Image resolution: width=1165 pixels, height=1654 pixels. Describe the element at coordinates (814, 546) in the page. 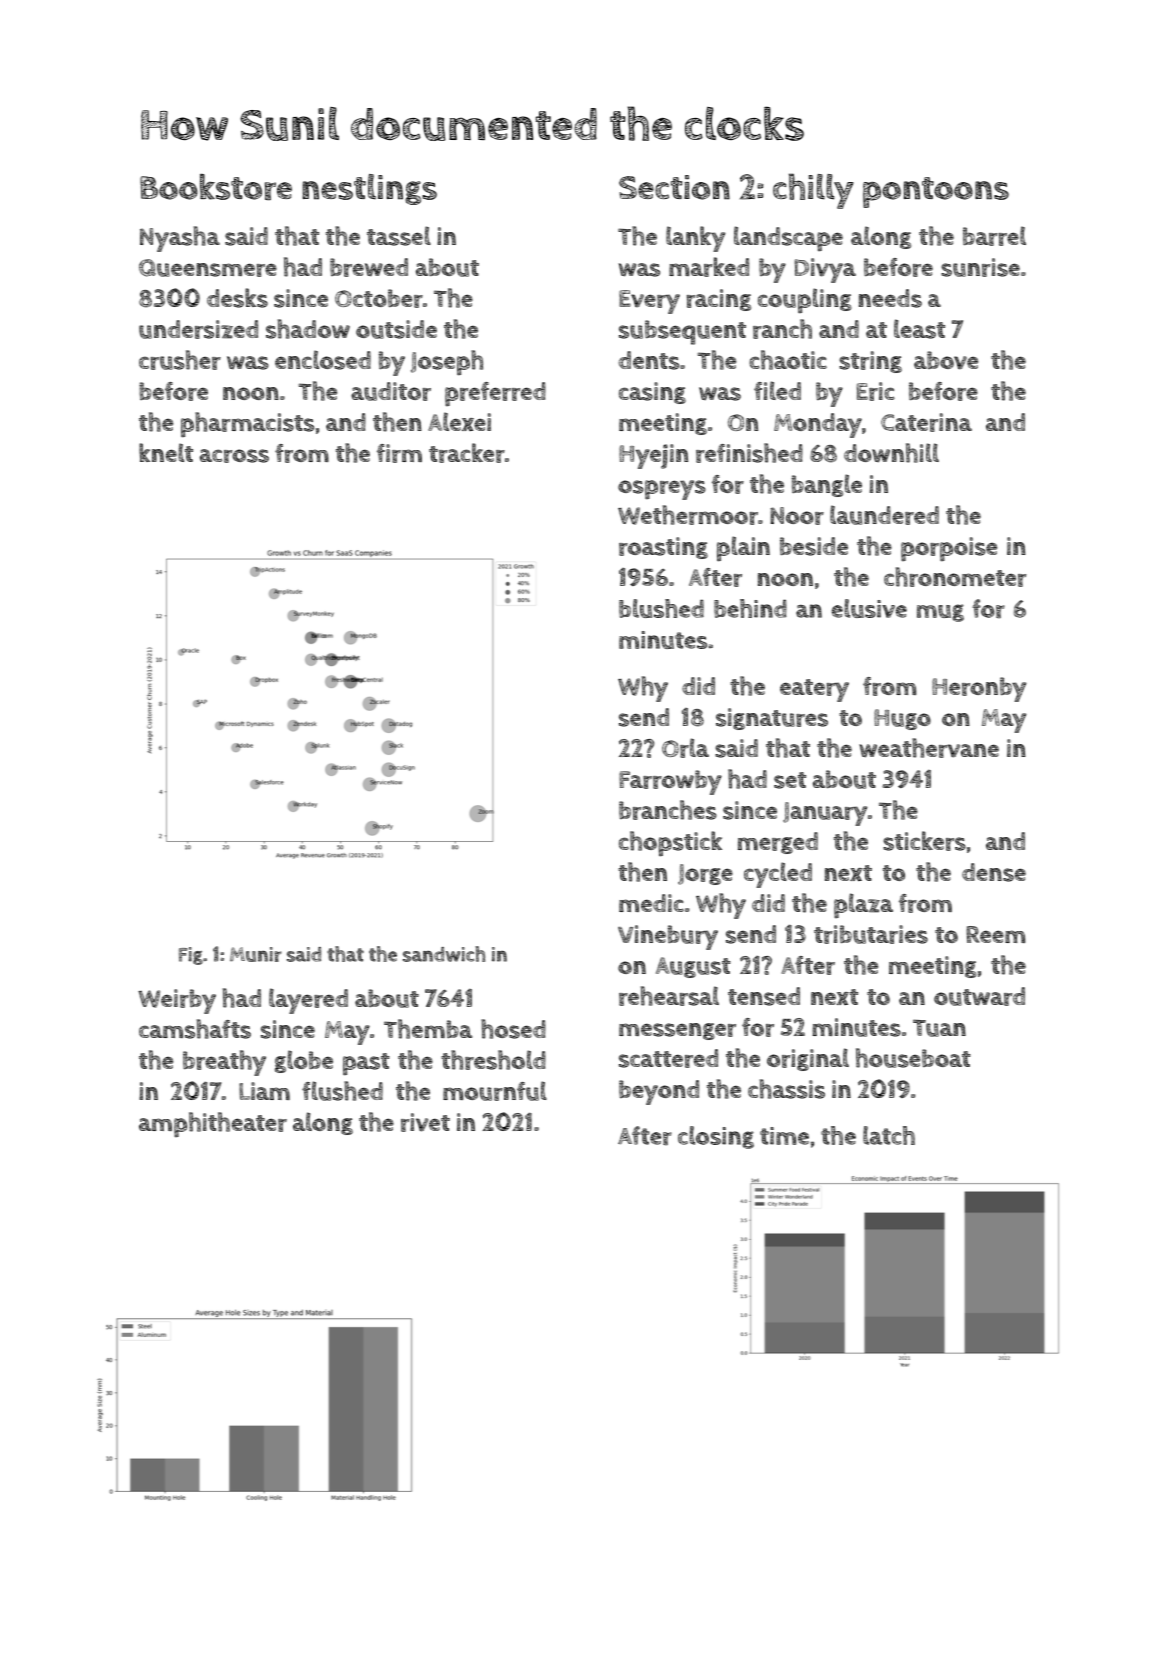

I see `beside` at that location.
